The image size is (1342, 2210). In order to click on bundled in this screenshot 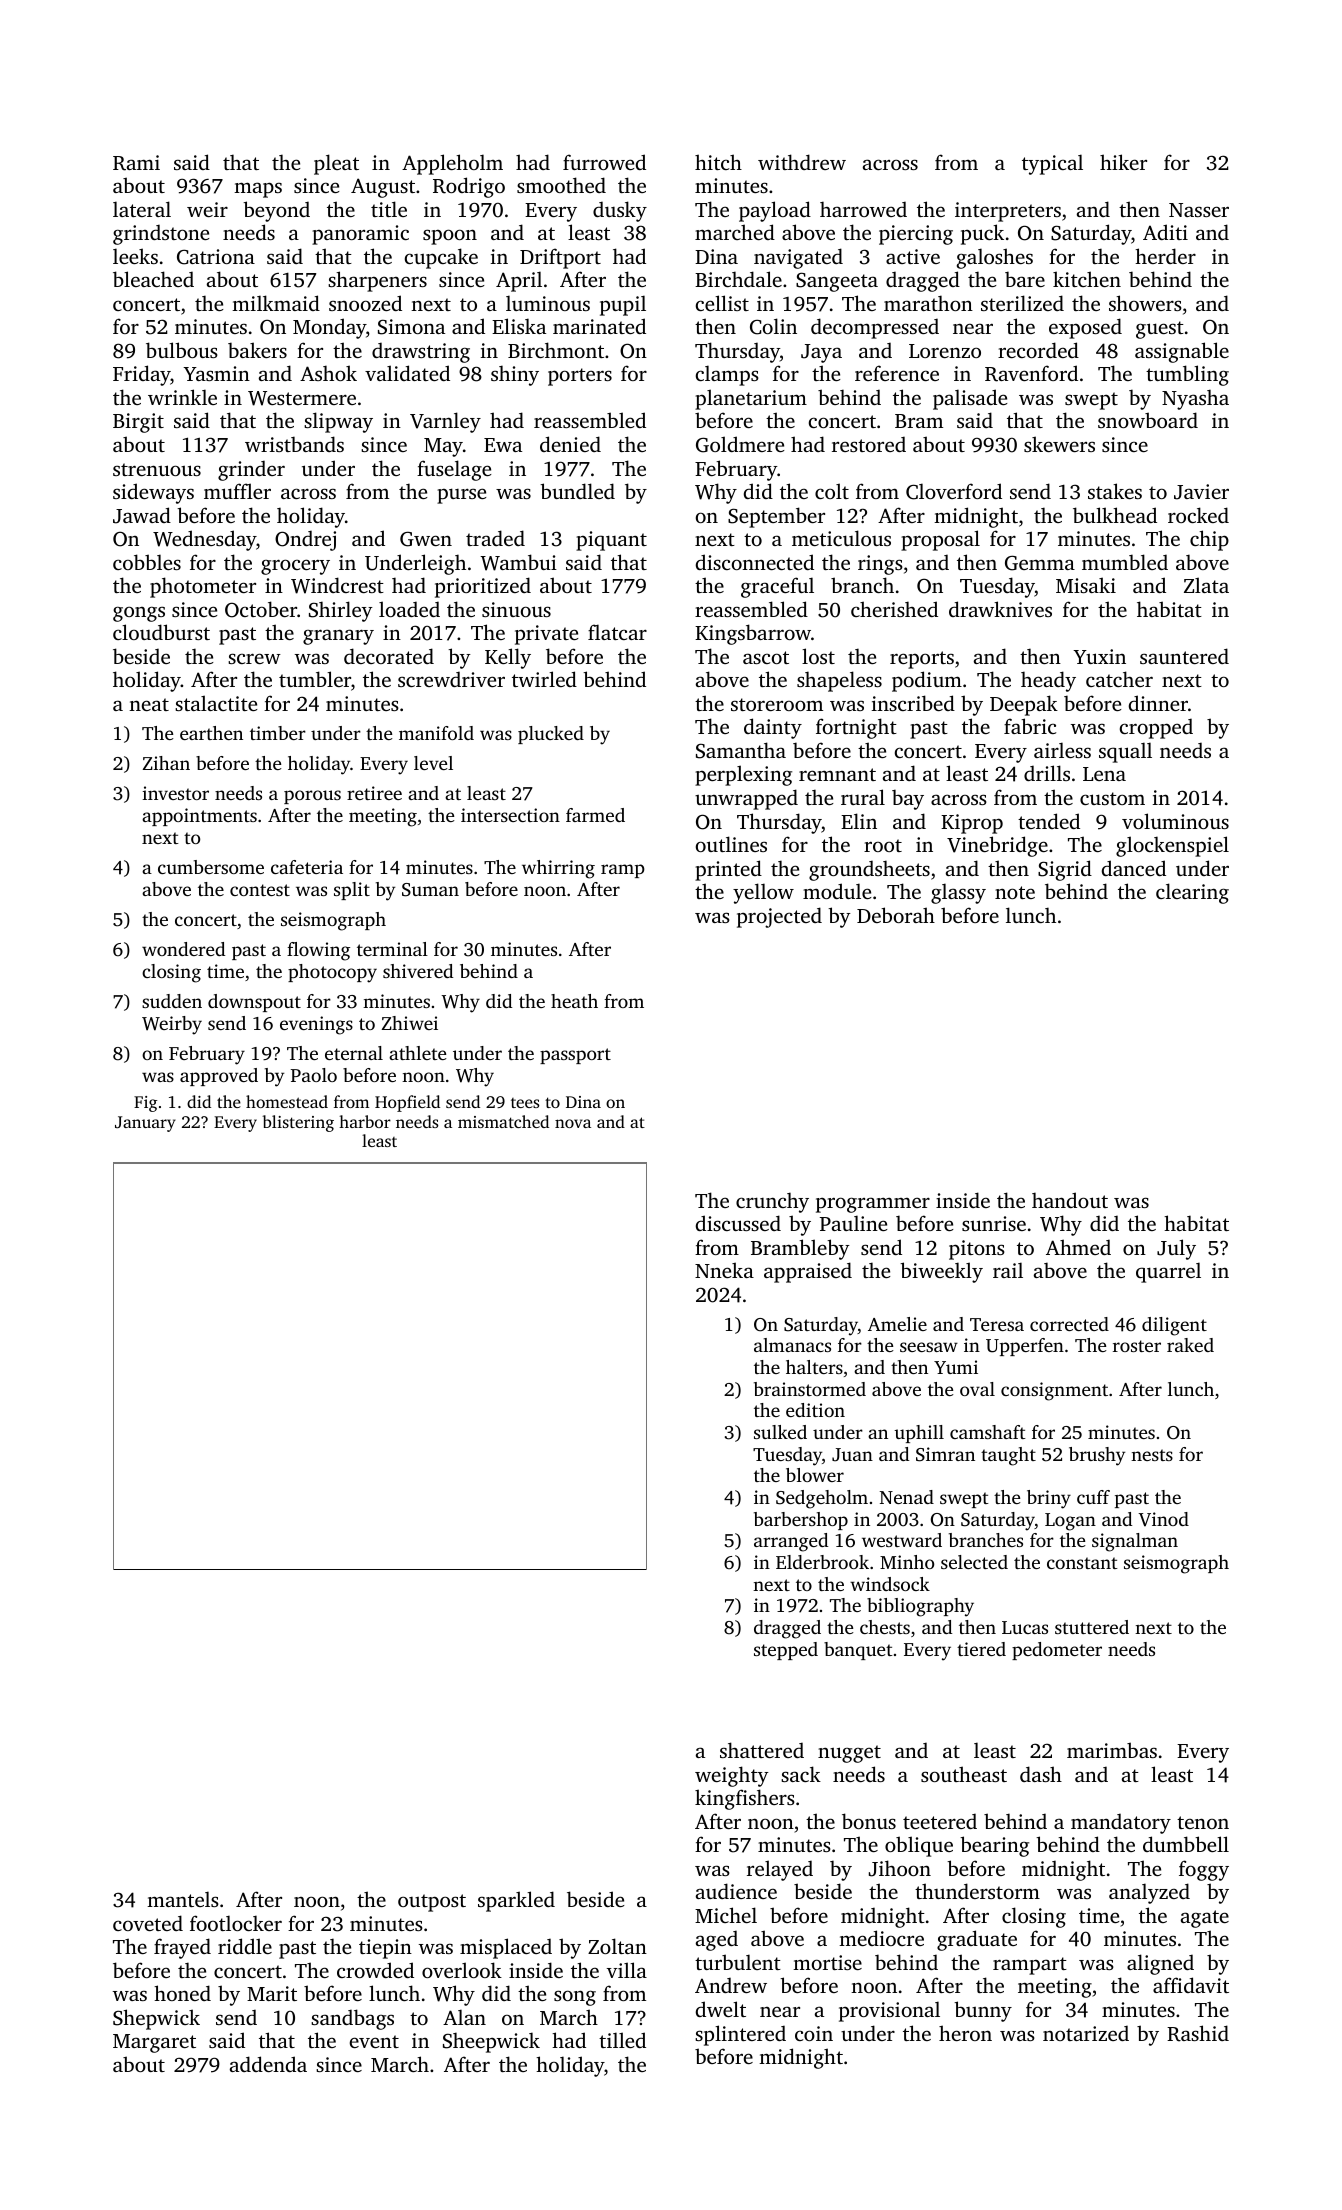, I will do `click(577, 491)`.
